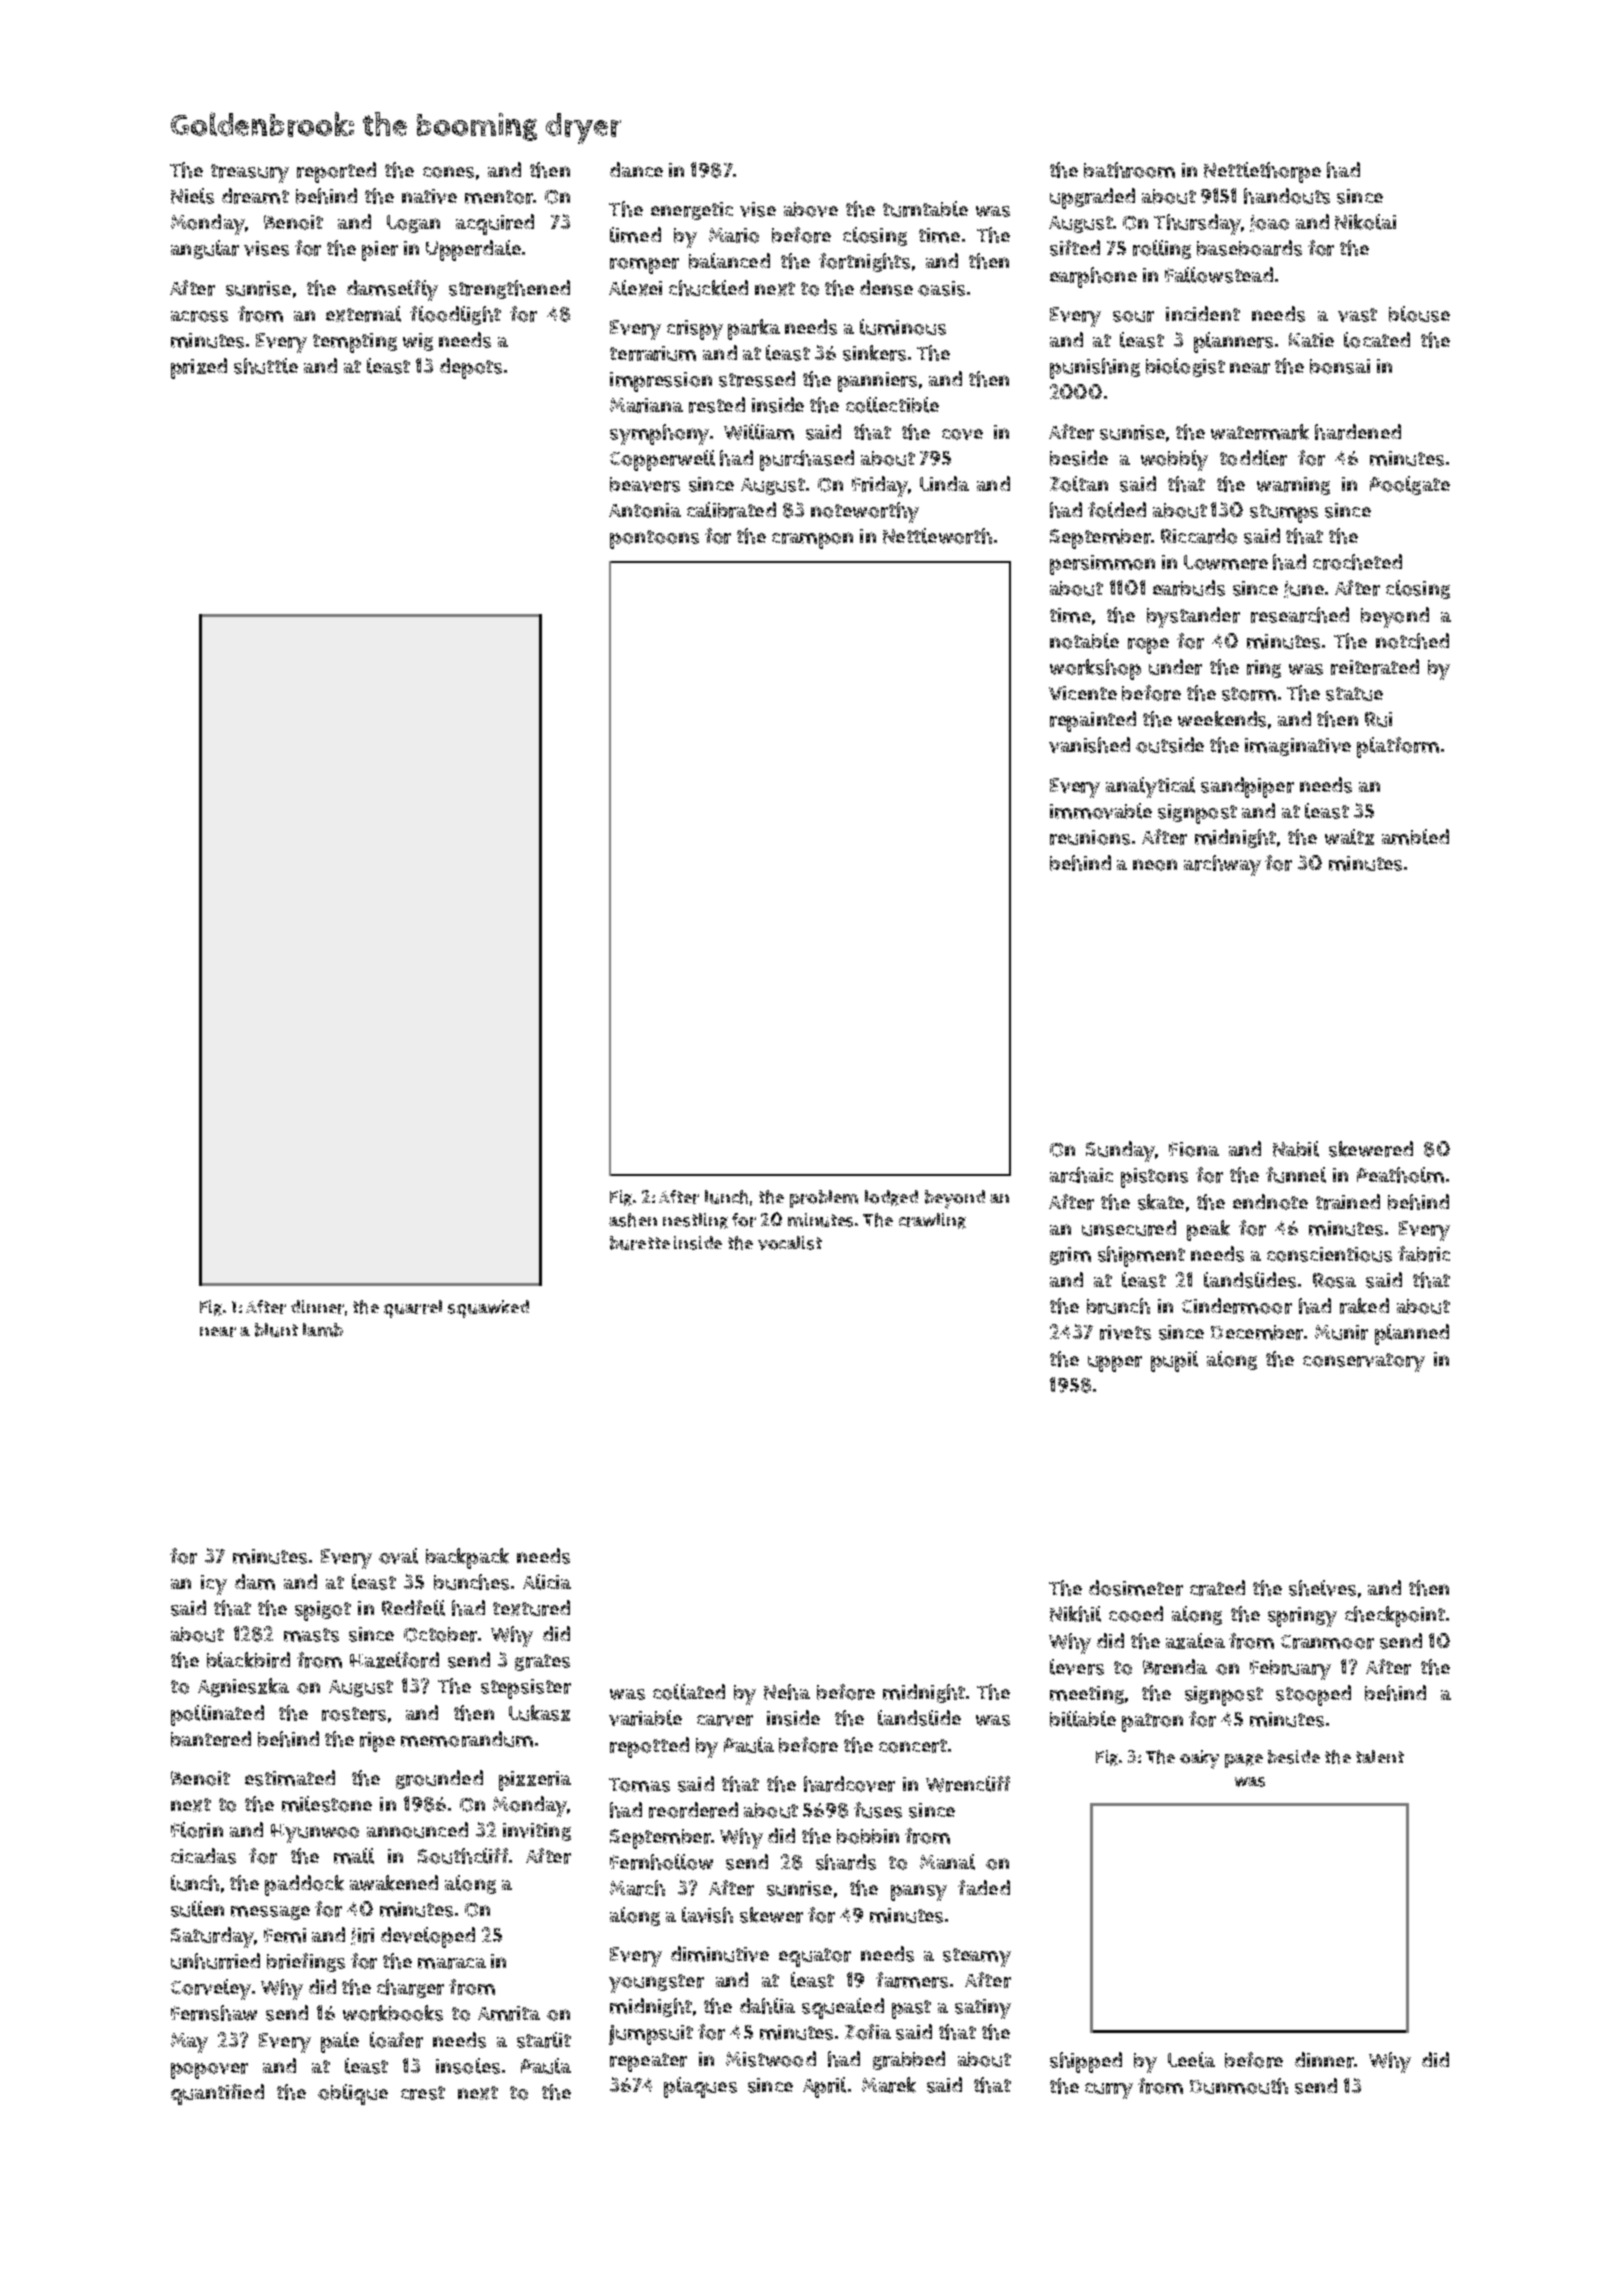 The height and width of the document is (2292, 1620). I want to click on azalea, so click(1195, 1641).
